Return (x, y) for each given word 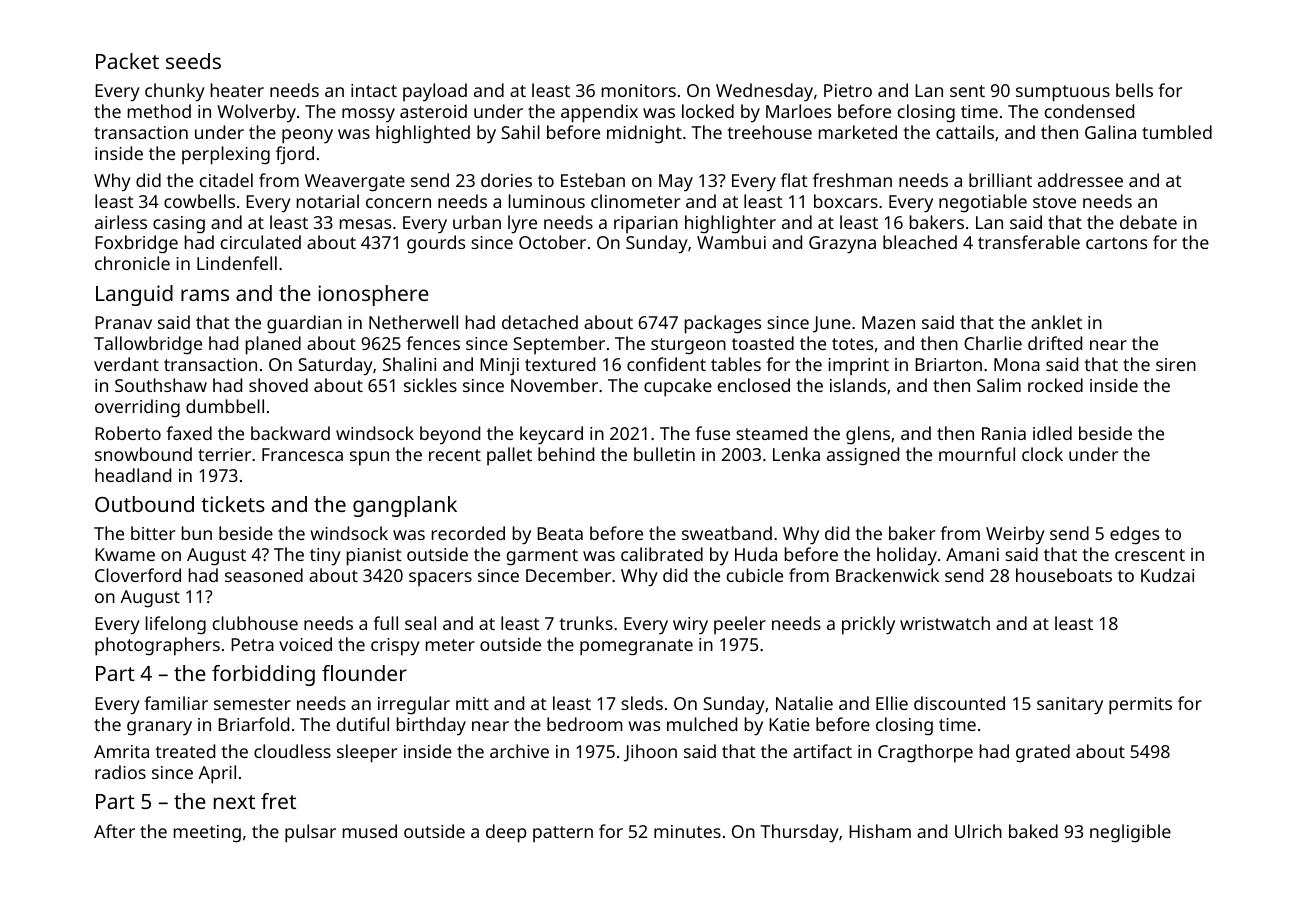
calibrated (662, 554)
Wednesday (764, 92)
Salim (999, 385)
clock (1042, 454)
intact (374, 90)
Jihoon (650, 753)
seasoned (264, 575)
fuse (712, 433)
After (114, 831)
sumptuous (1063, 93)
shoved (278, 385)
